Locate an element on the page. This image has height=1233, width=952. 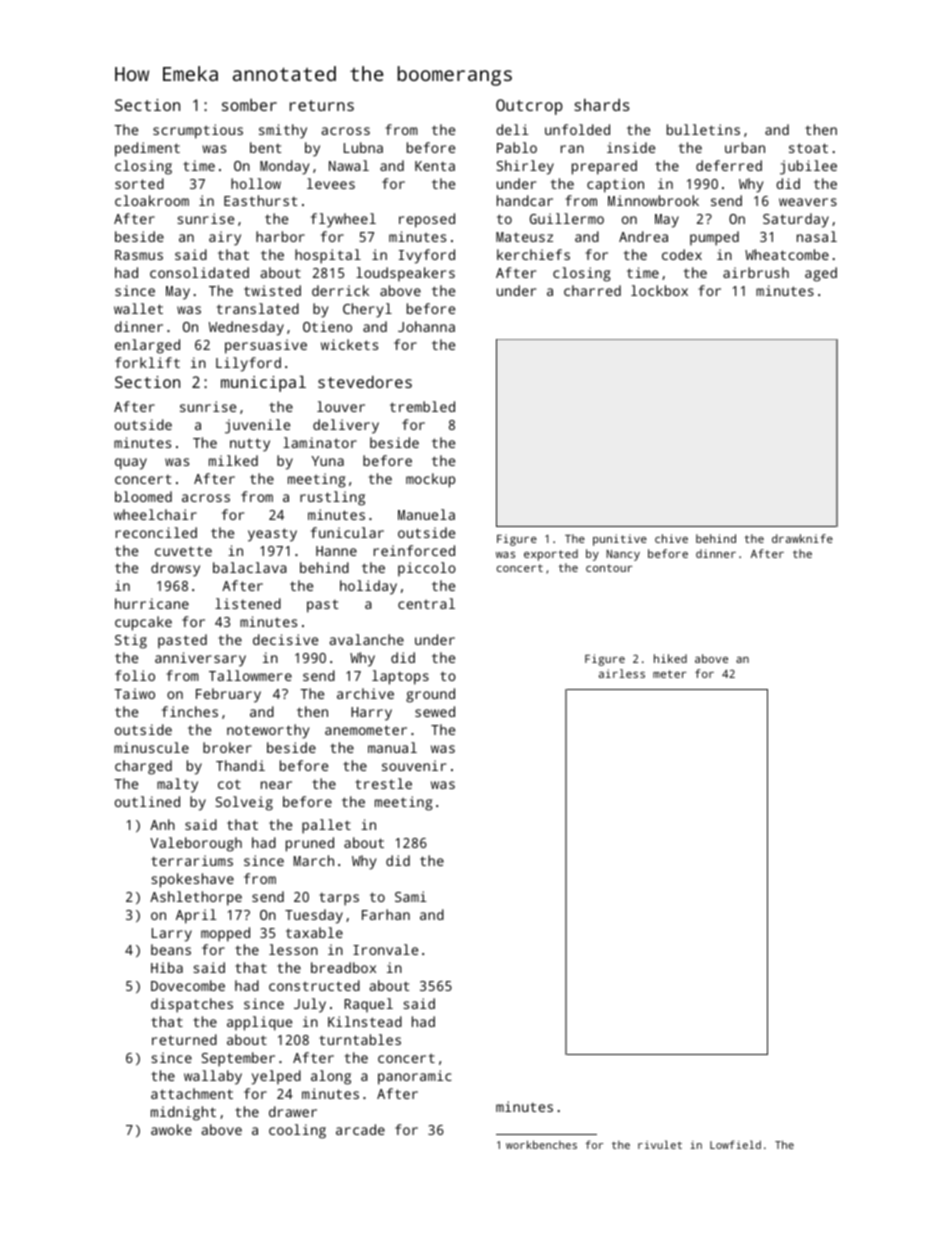
mopped is located at coordinates (225, 934).
